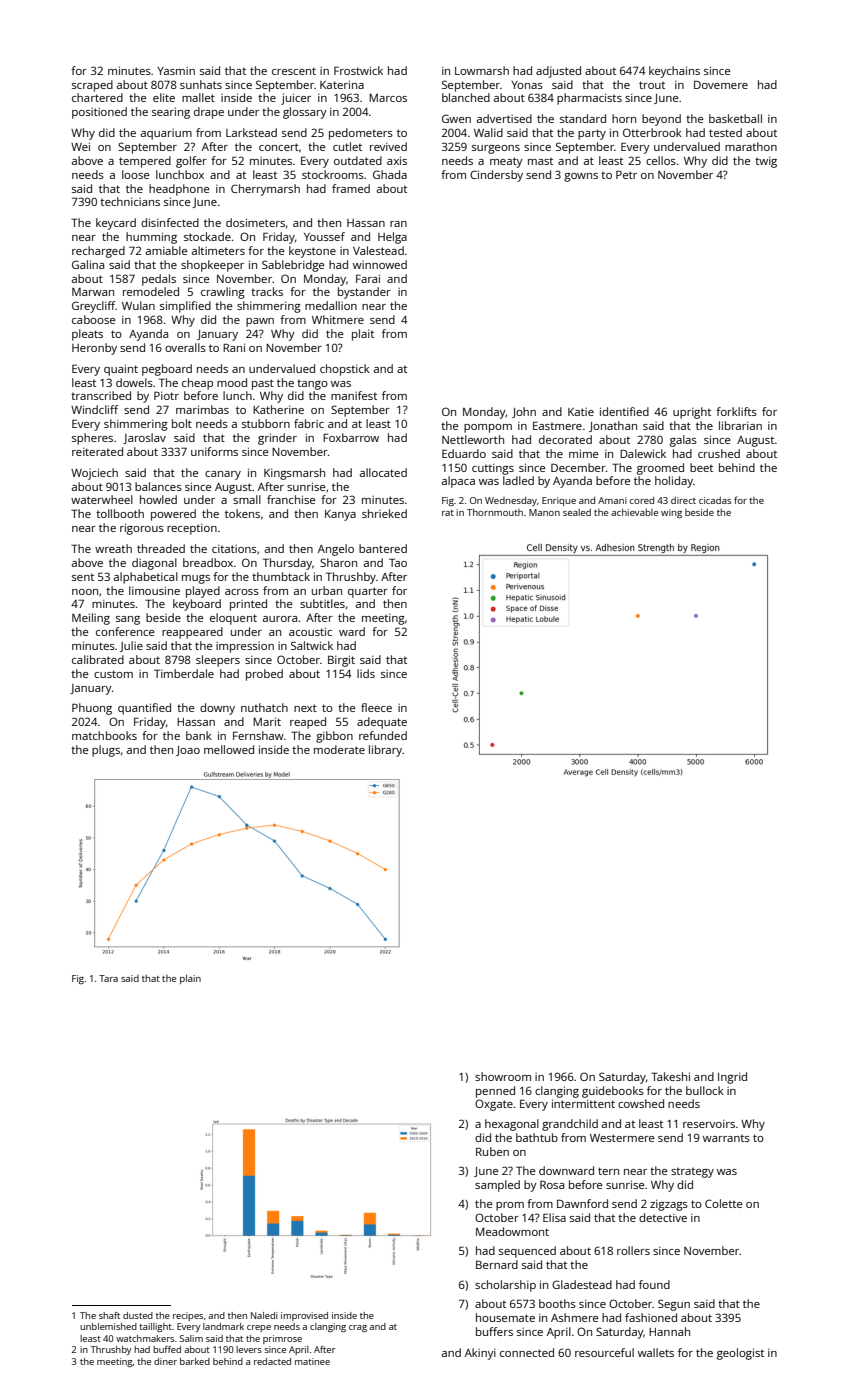 The height and width of the screenshot is (1400, 849). What do you see at coordinates (721, 84) in the screenshot?
I see `Dovemere` at bounding box center [721, 84].
